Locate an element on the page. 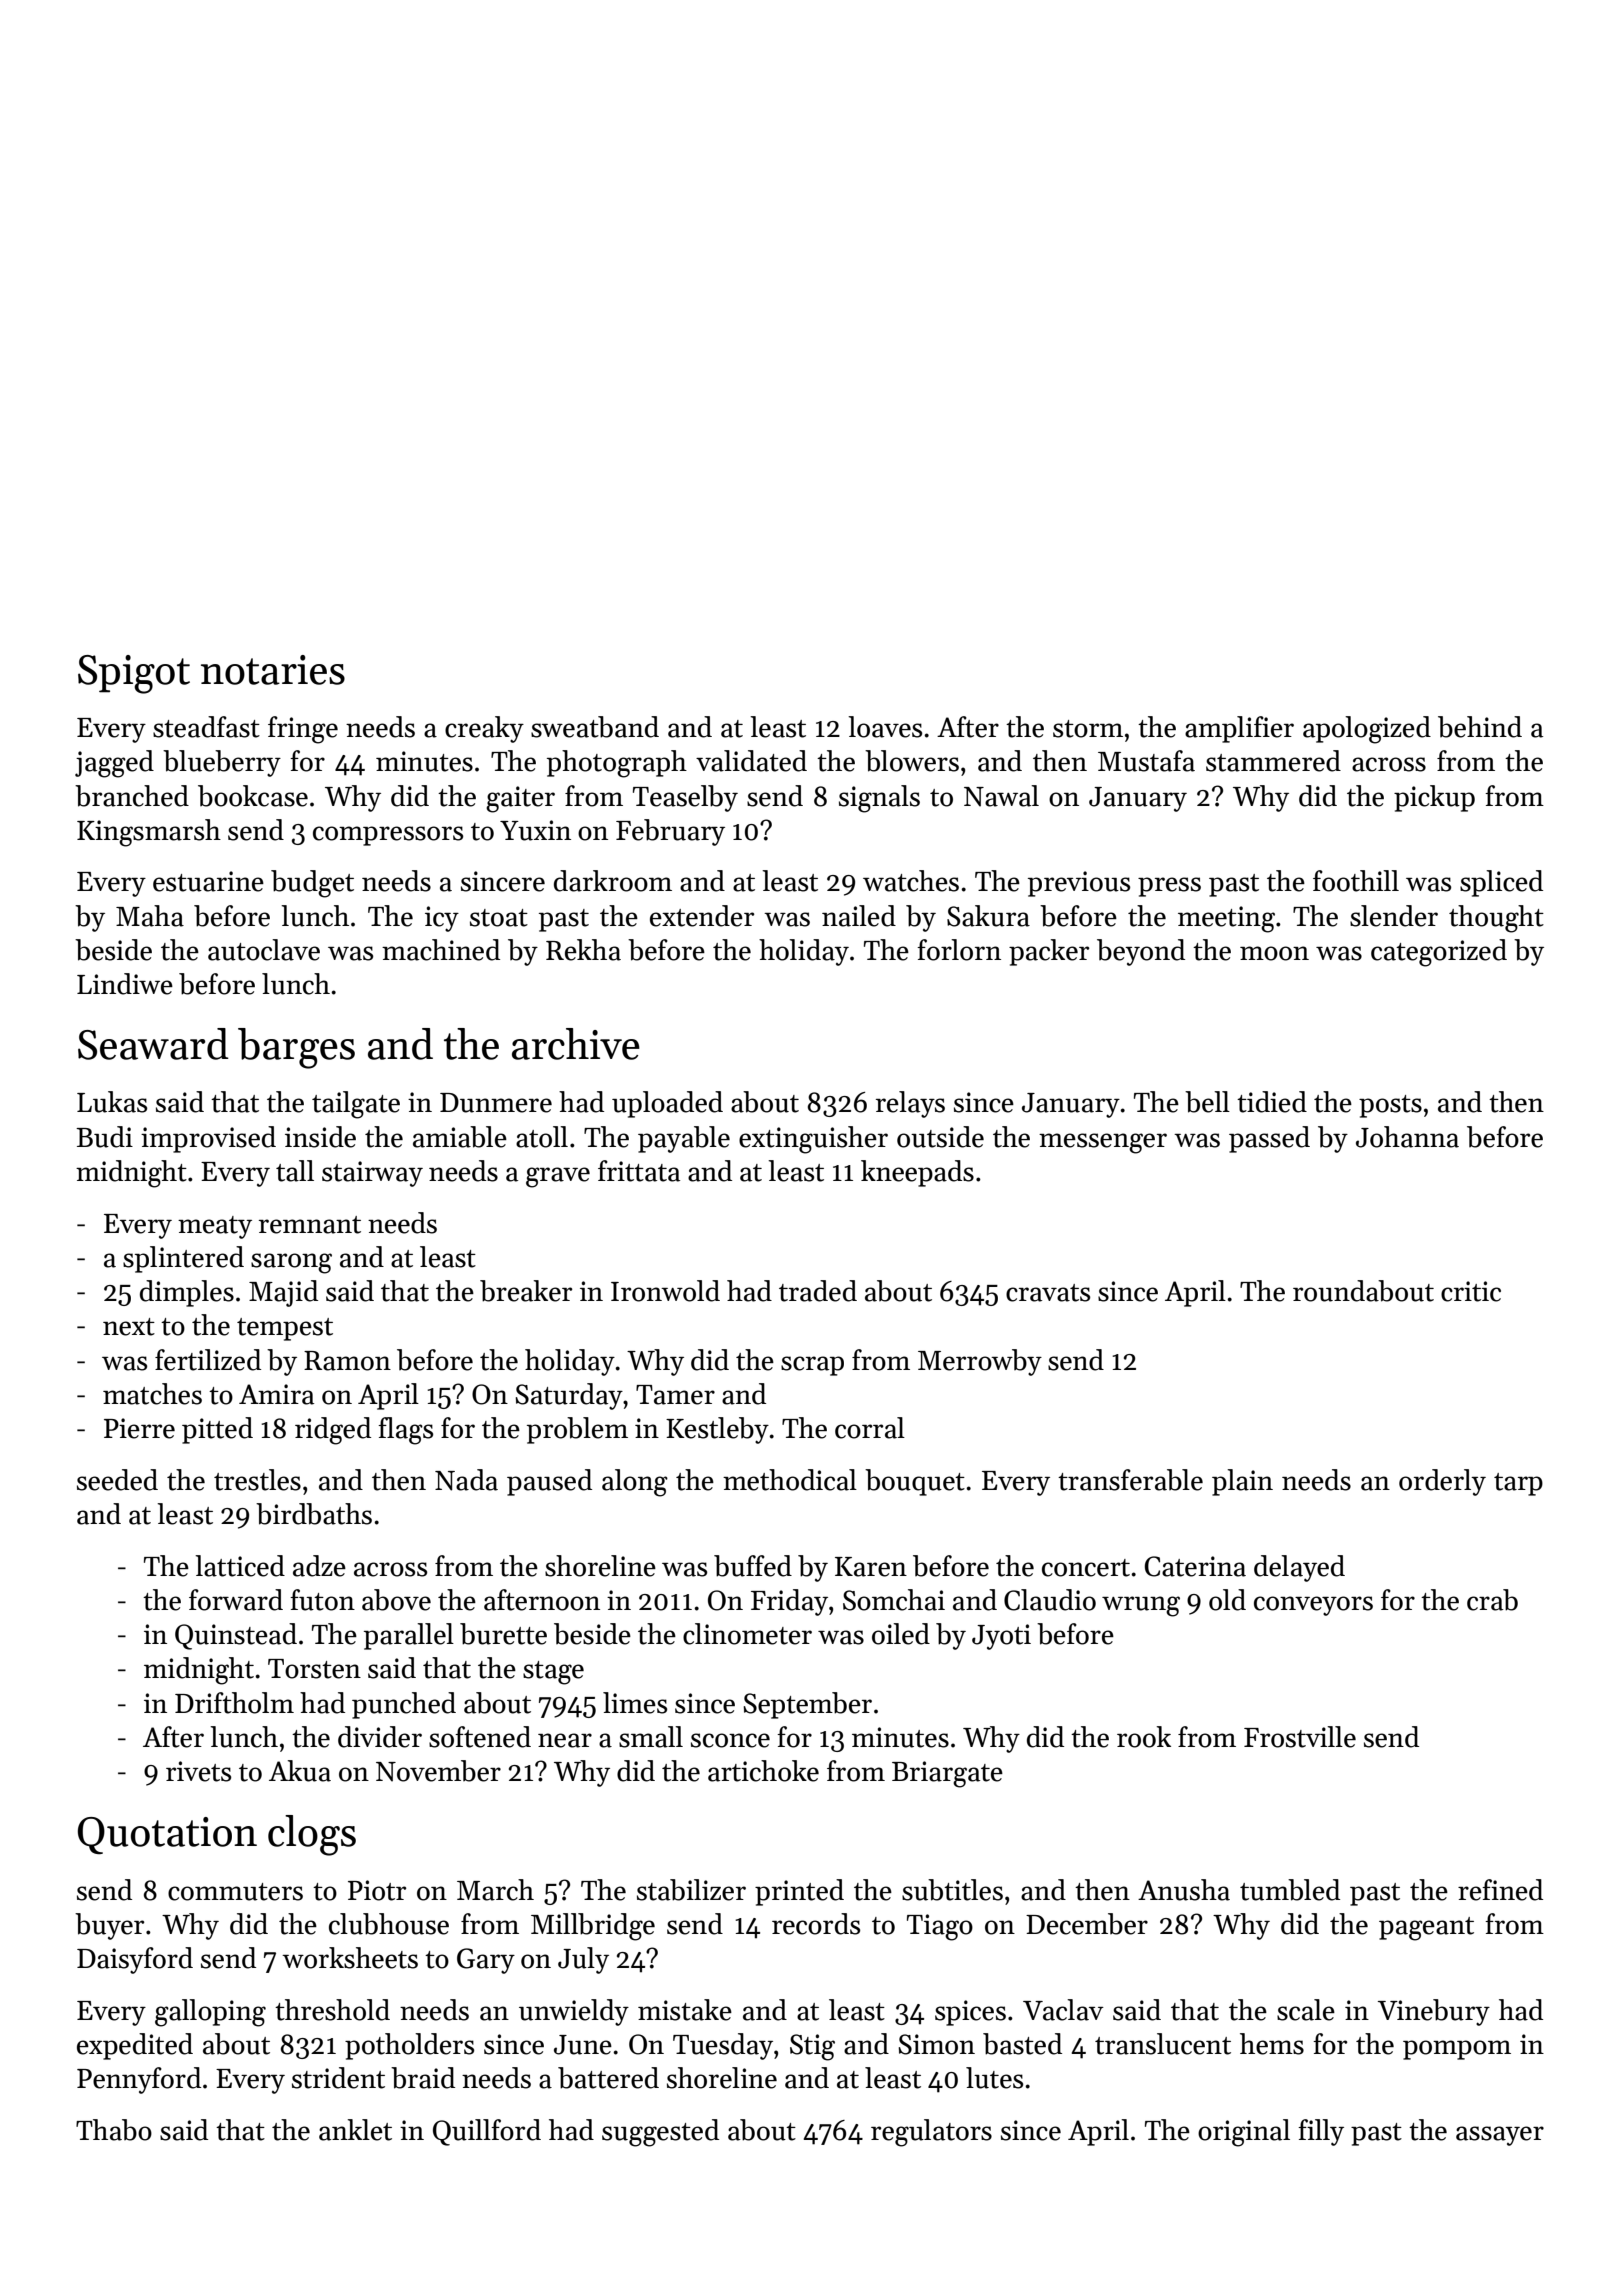  signals is located at coordinates (879, 799).
